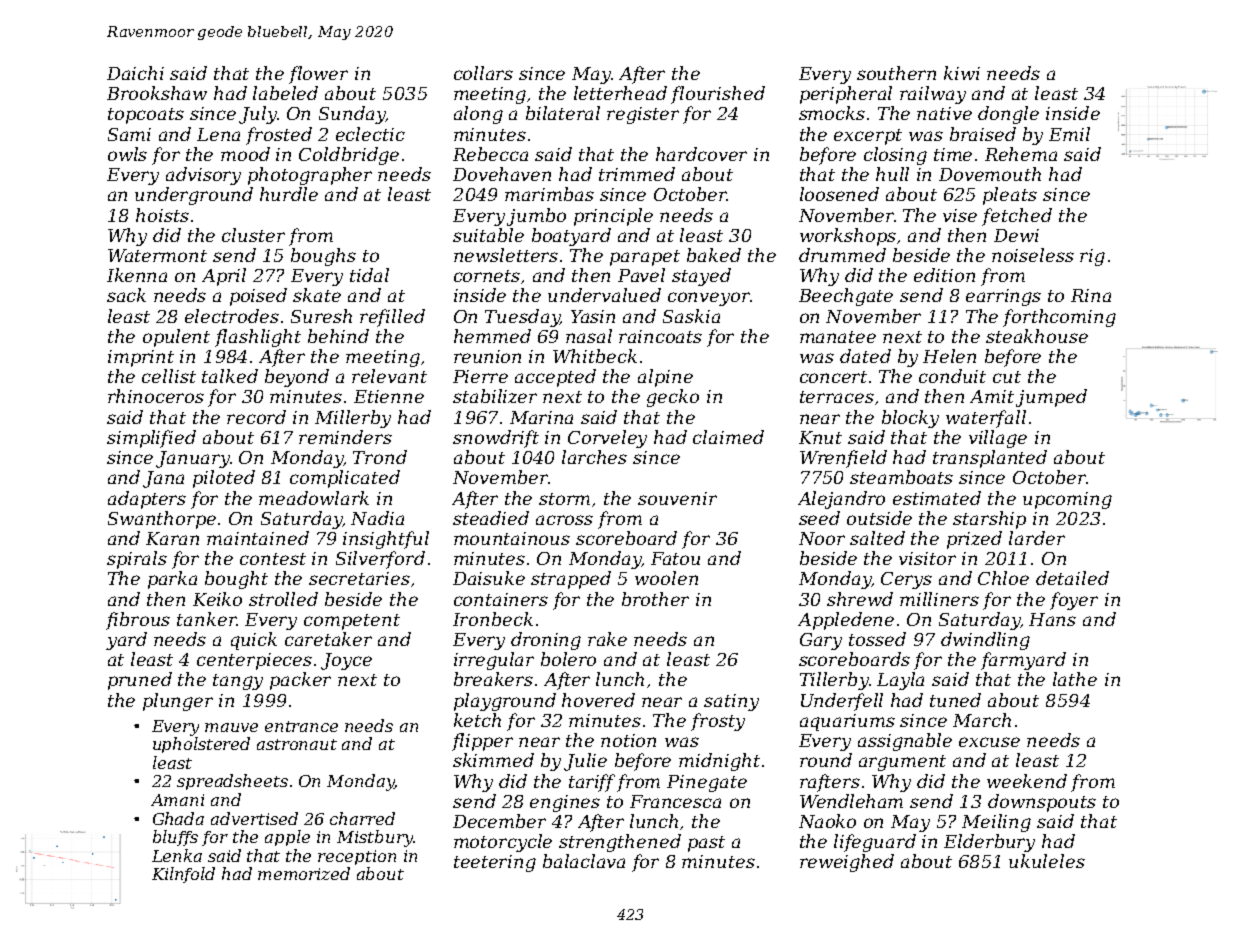  What do you see at coordinates (833, 377) in the screenshot?
I see `concert` at bounding box center [833, 377].
